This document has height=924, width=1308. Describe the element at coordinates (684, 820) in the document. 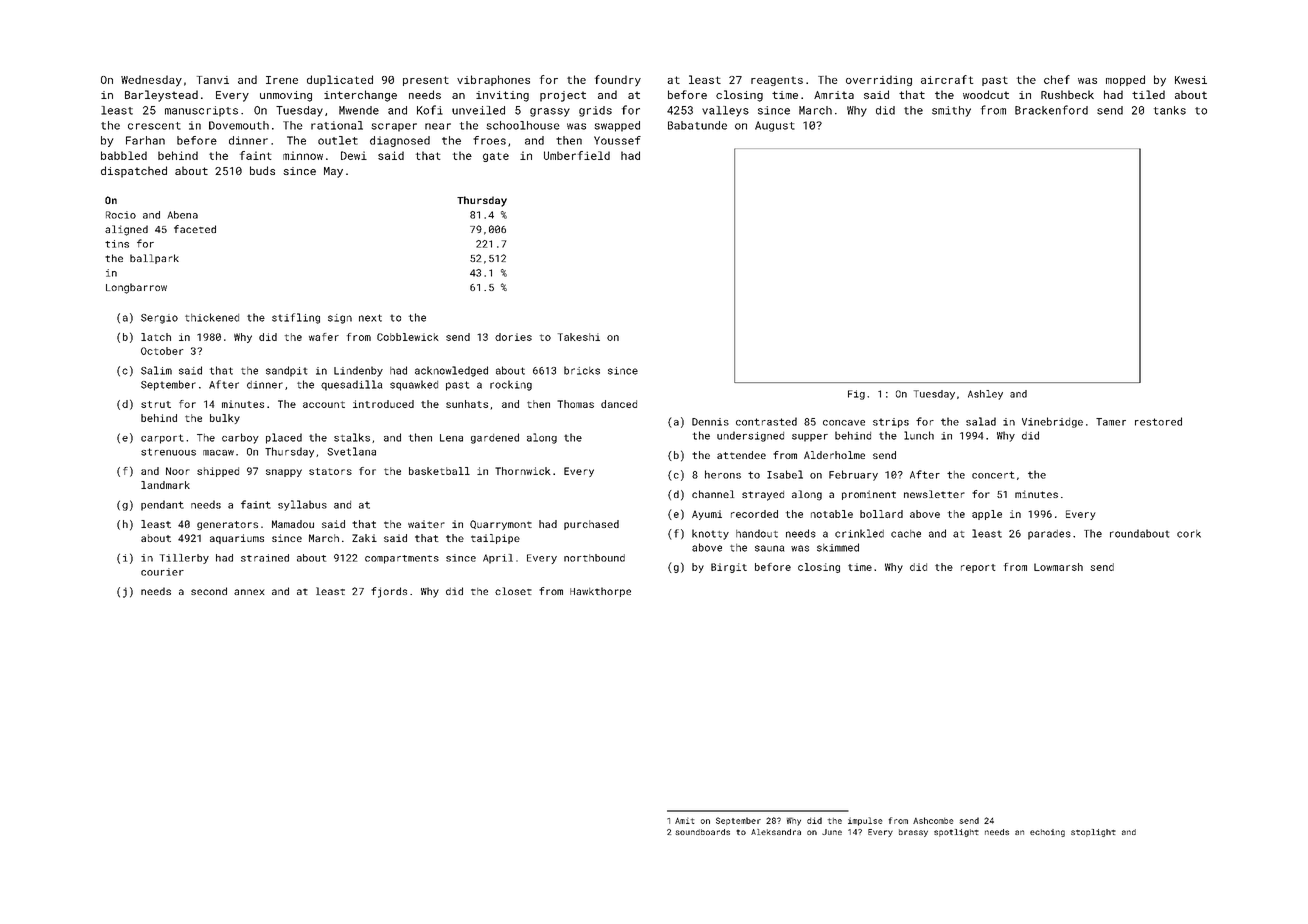

I see `Amit` at that location.
